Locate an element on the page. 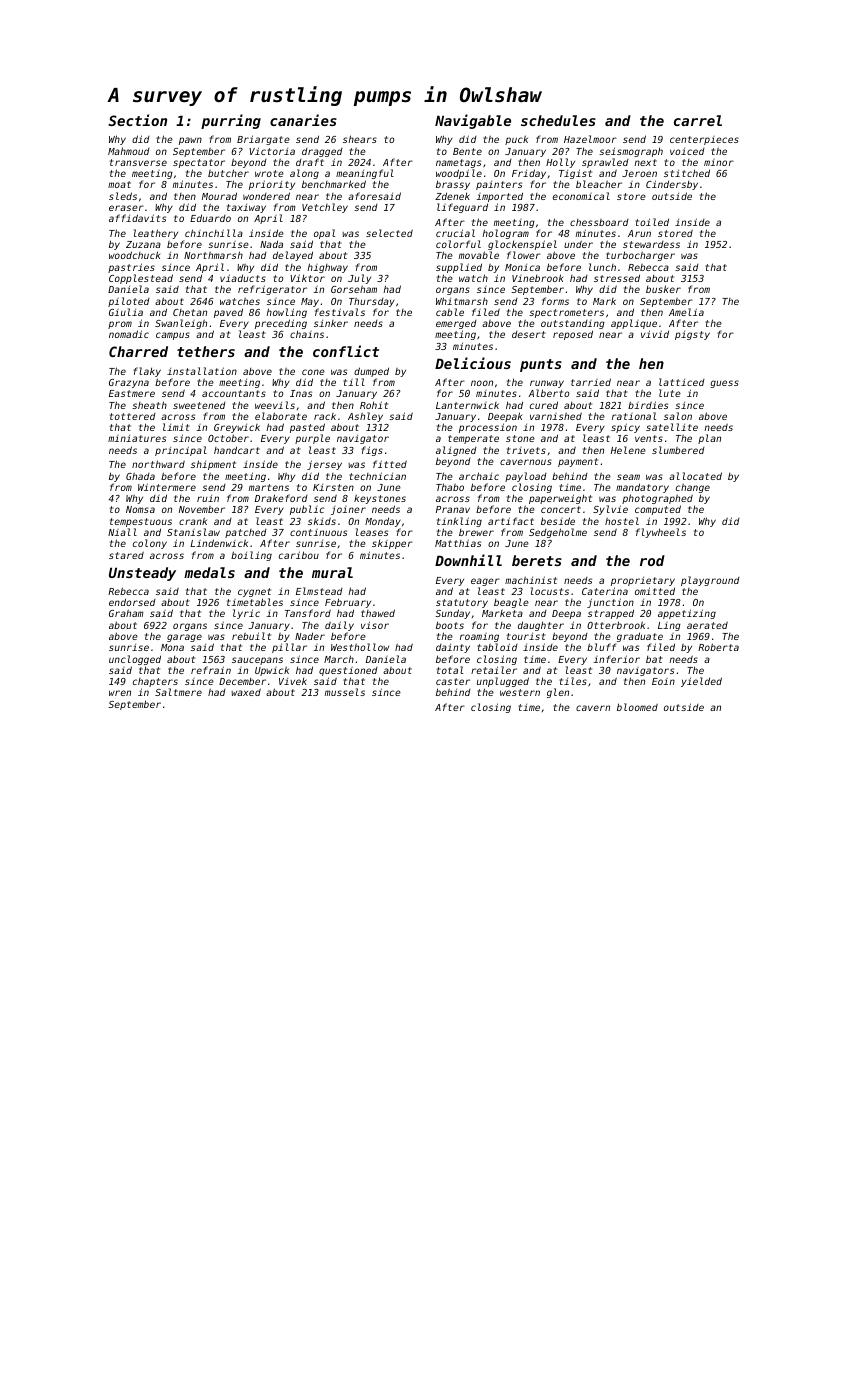  Section is located at coordinates (137, 120).
